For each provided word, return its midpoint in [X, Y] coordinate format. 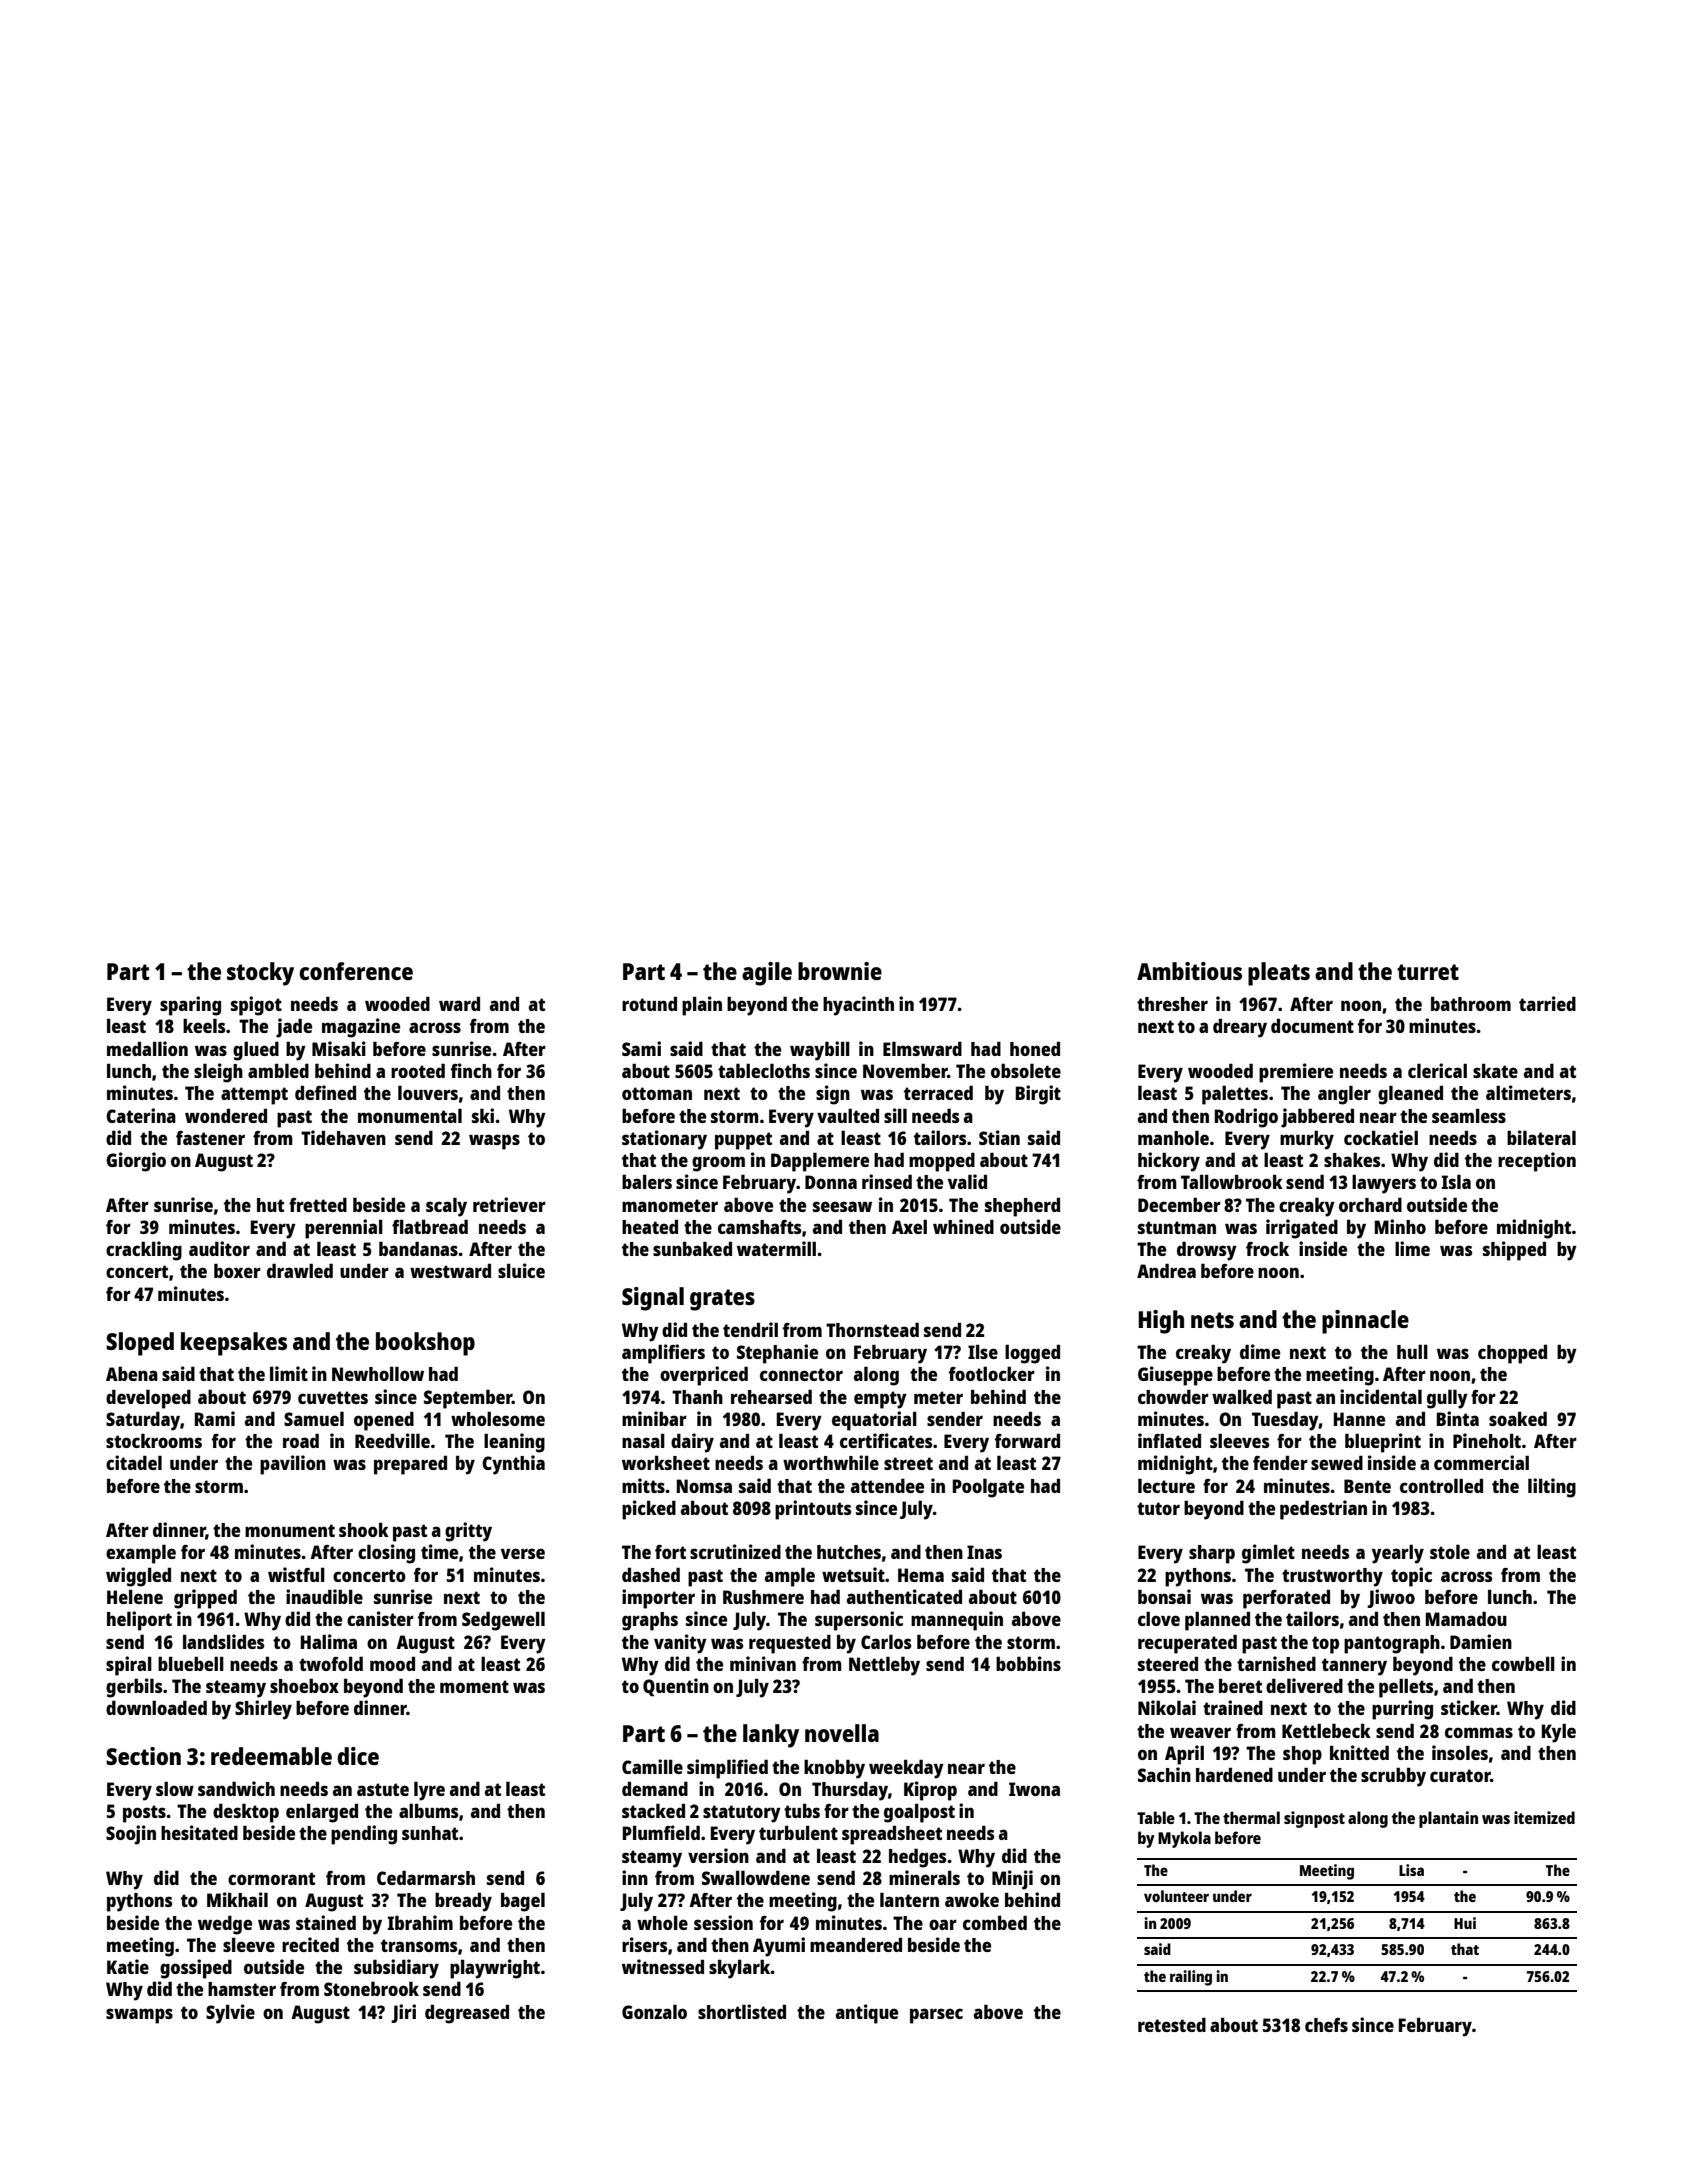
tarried [1547, 1003]
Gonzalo [654, 2012]
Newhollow [378, 1373]
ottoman [657, 1093]
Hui [1465, 1923]
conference [356, 971]
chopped [1512, 1354]
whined [963, 1226]
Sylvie [230, 2014]
